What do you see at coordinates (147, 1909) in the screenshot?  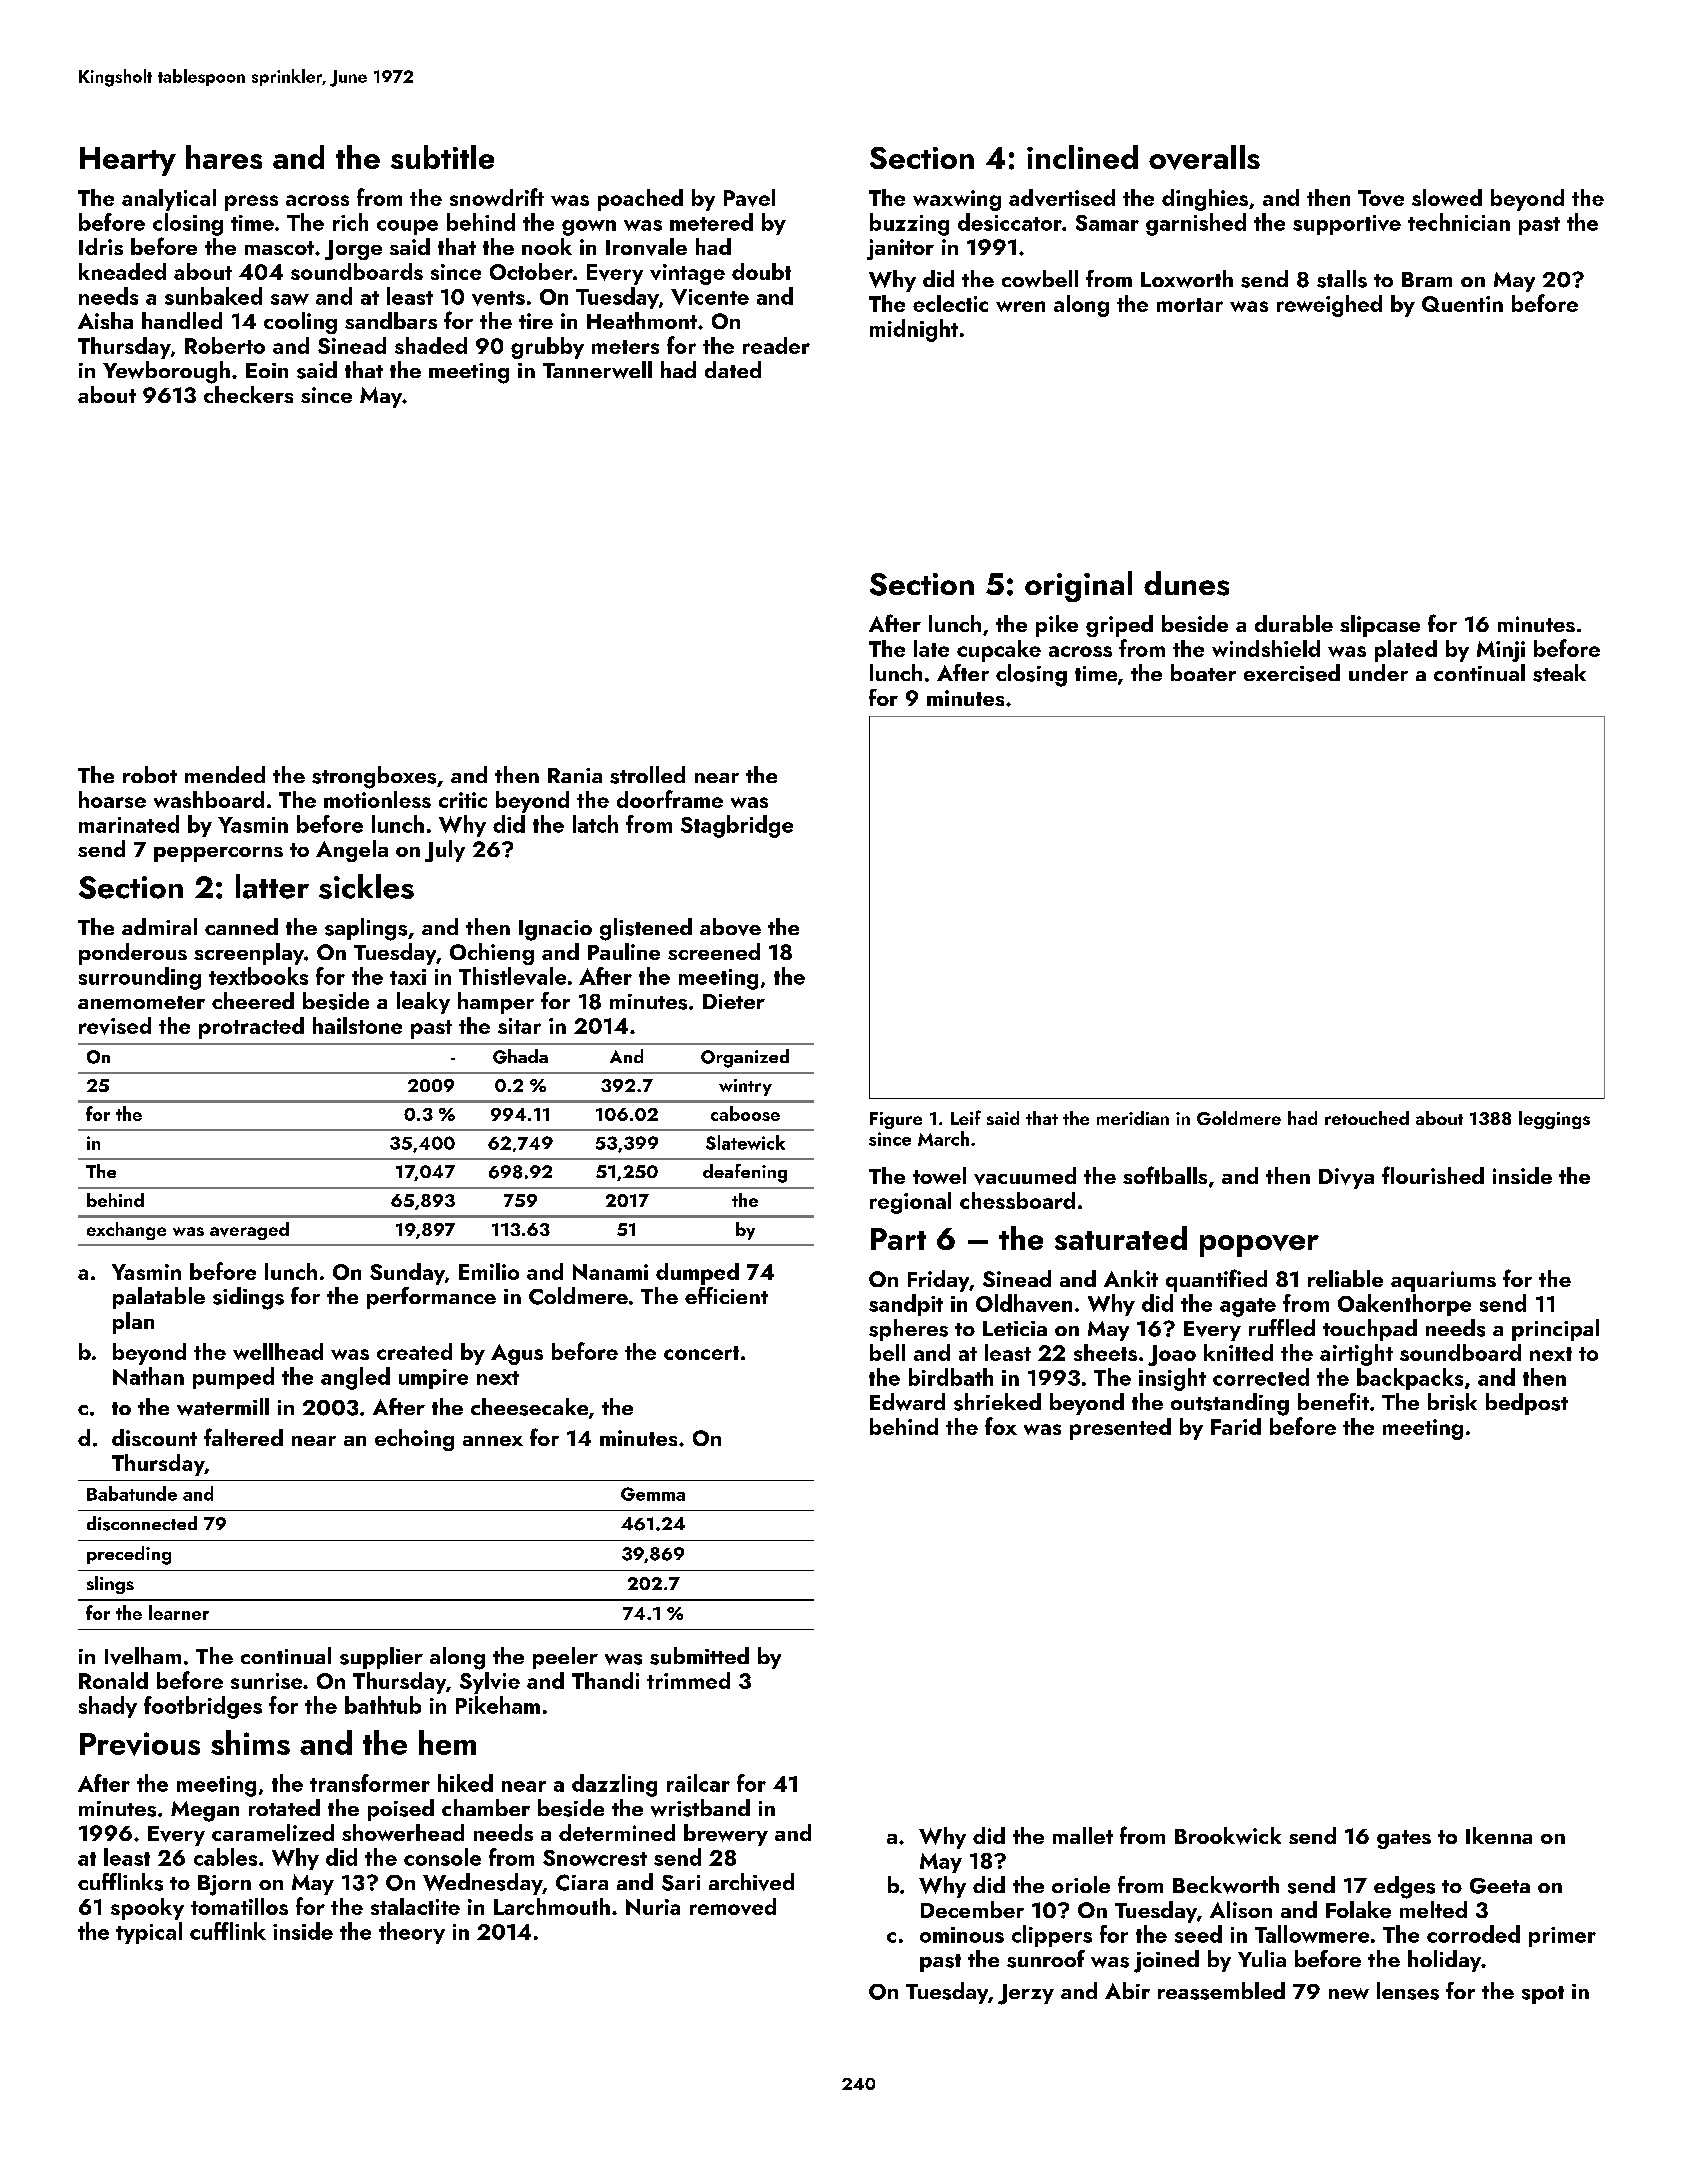 I see `spooky` at bounding box center [147, 1909].
